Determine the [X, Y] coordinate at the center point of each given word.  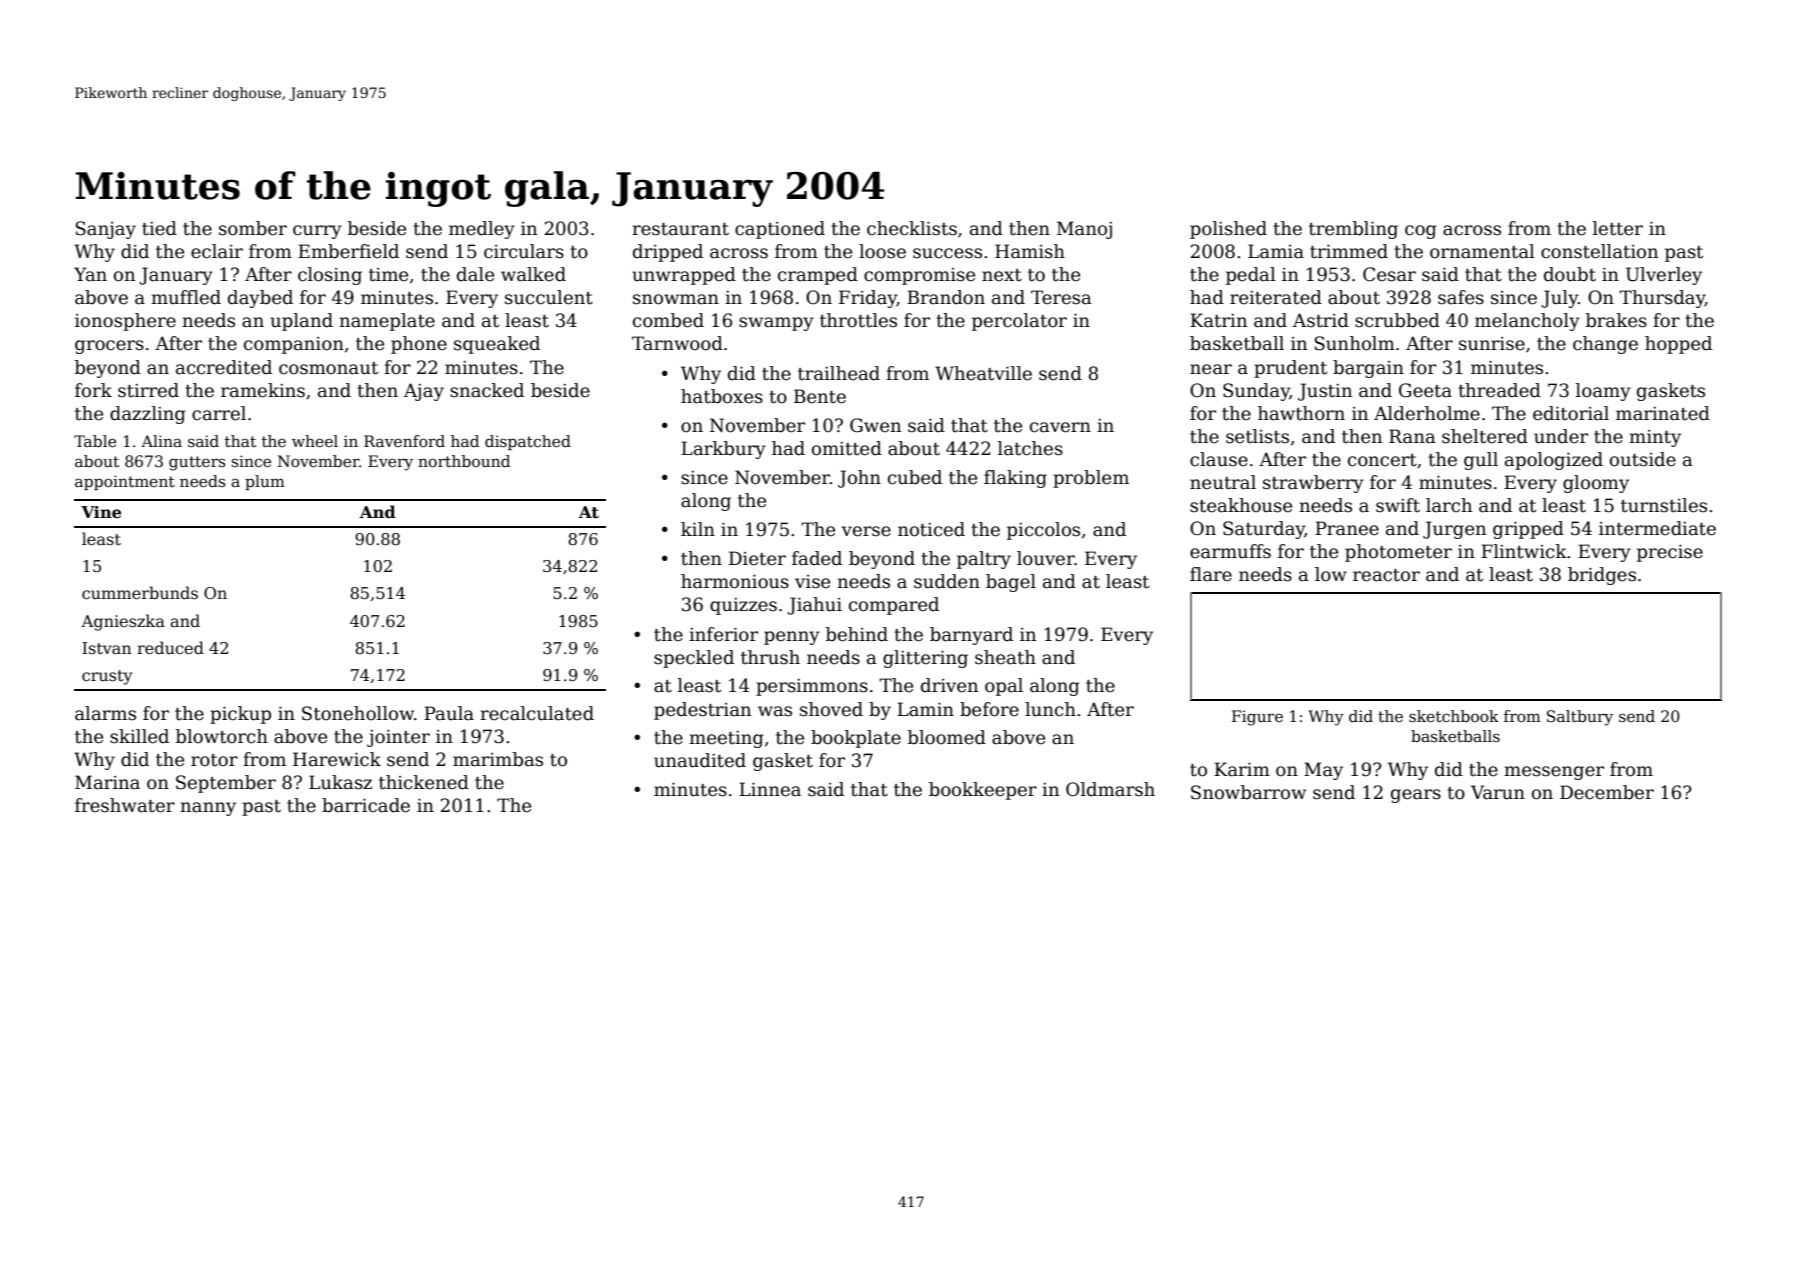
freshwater [125, 805]
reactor [1386, 575]
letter [1618, 228]
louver [1046, 558]
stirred [148, 390]
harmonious [735, 581]
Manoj [1084, 230]
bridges [1602, 576]
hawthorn [1301, 413]
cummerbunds [140, 593]
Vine [101, 512]
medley [482, 230]
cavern [1060, 427]
